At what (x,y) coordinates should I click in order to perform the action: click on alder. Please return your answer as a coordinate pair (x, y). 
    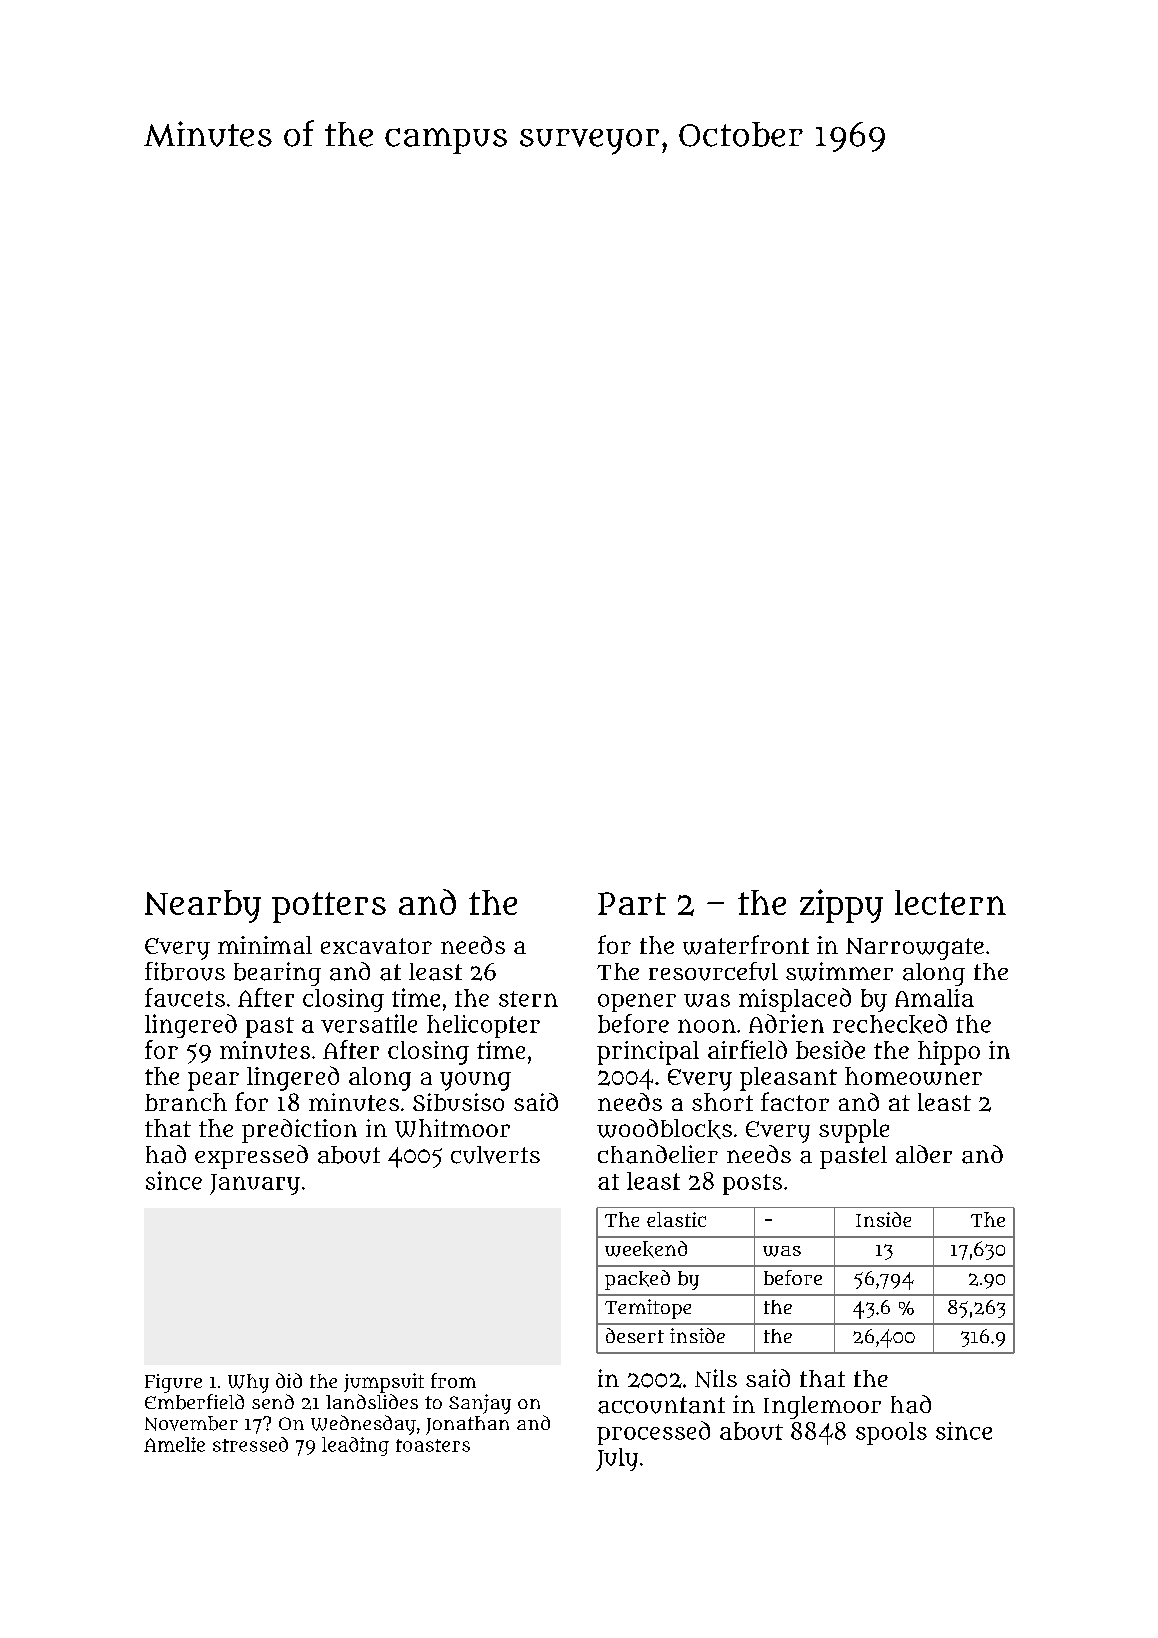
    Looking at the image, I should click on (924, 1154).
